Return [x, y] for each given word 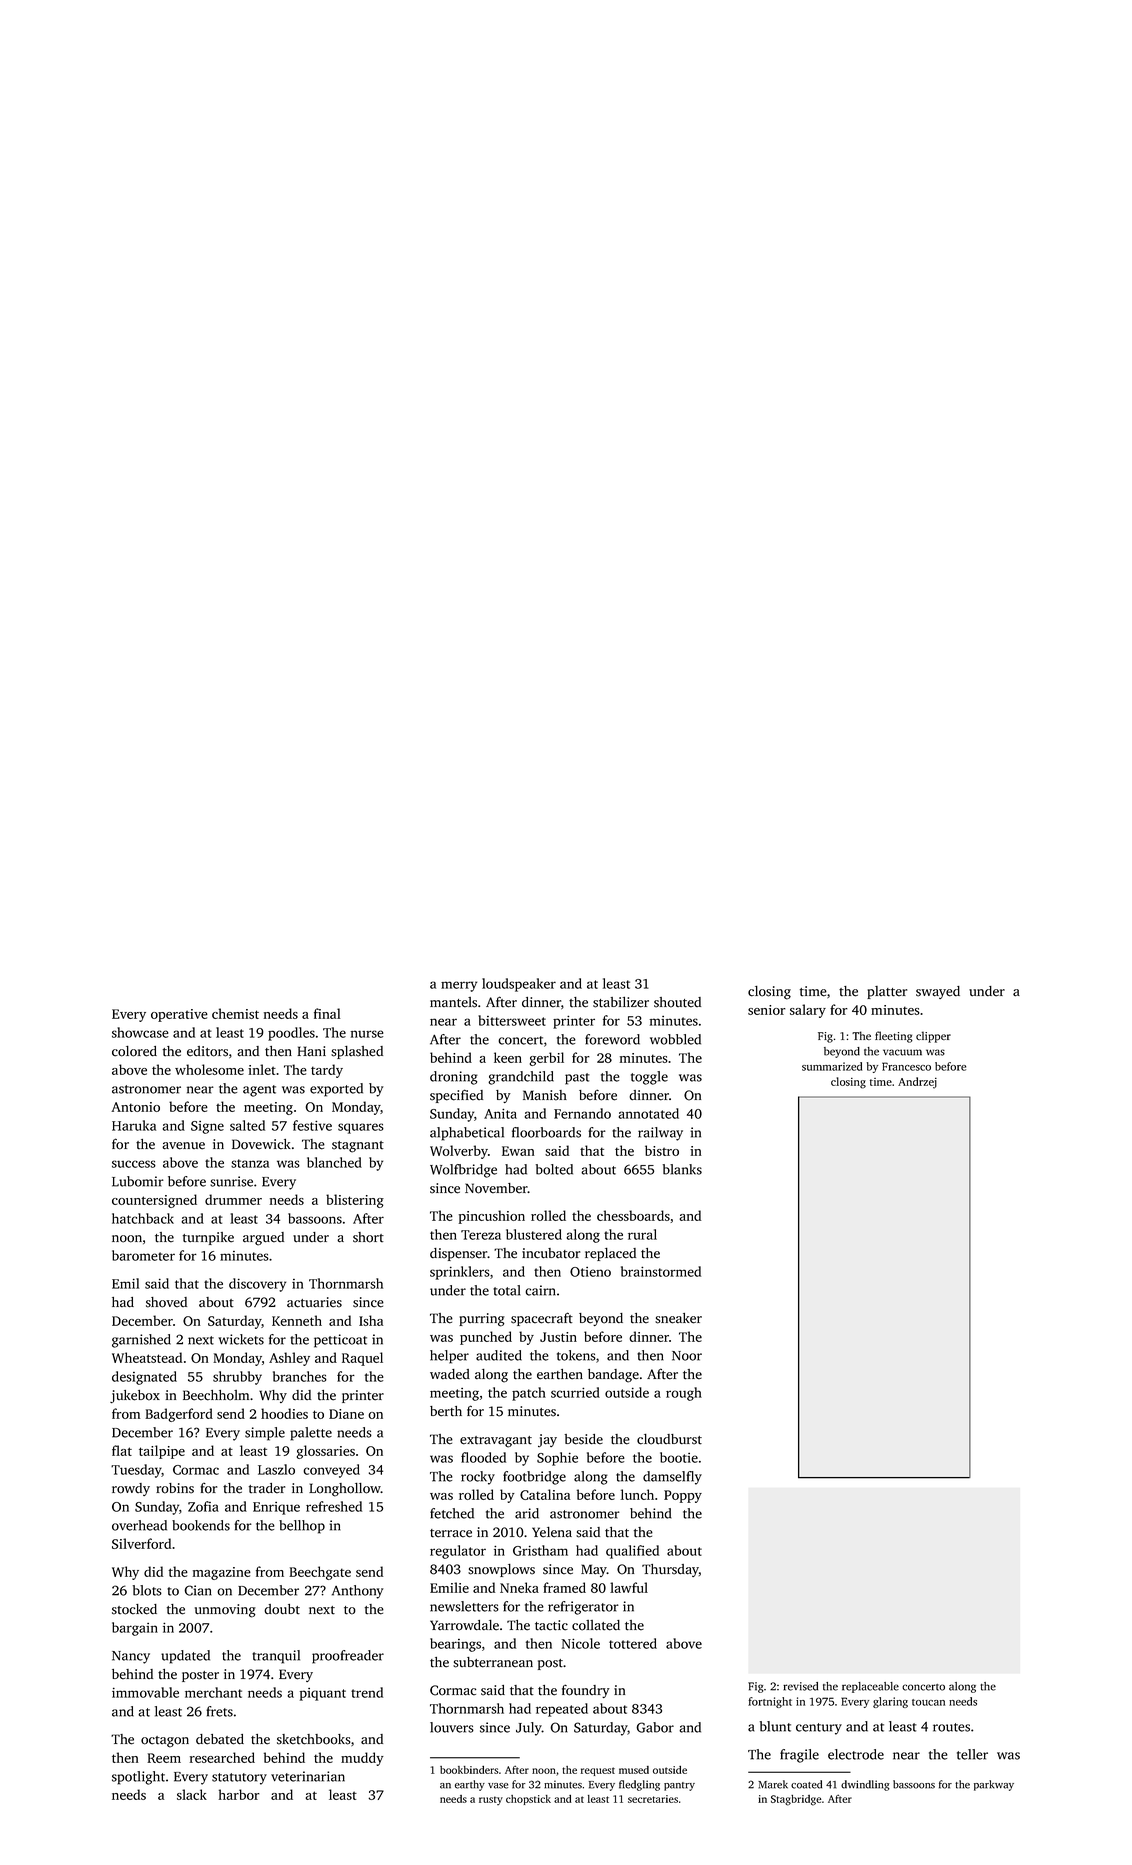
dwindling [865, 1785]
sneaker [678, 1318]
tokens [576, 1355]
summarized [832, 1066]
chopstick [528, 1800]
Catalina [545, 1494]
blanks [682, 1169]
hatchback [143, 1218]
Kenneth [297, 1320]
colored [134, 1051]
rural [642, 1234]
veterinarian [308, 1776]
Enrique [276, 1508]
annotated [648, 1113]
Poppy [683, 1496]
